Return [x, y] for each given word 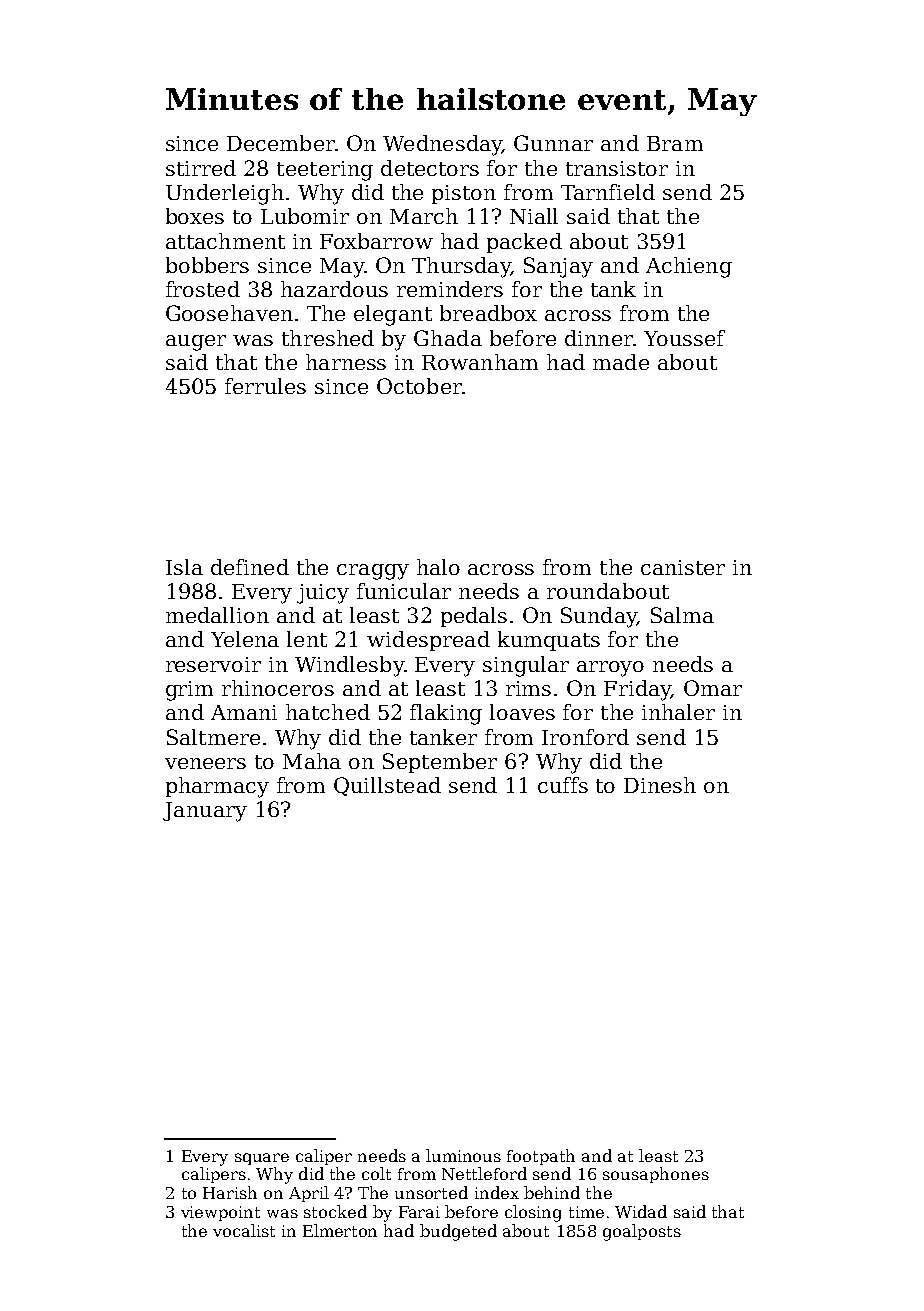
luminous [463, 1155]
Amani [244, 712]
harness [346, 362]
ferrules [265, 386]
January [205, 812]
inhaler [678, 712]
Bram [675, 143]
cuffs [563, 785]
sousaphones [656, 1175]
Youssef [684, 338]
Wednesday [442, 145]
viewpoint [220, 1213]
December [281, 143]
